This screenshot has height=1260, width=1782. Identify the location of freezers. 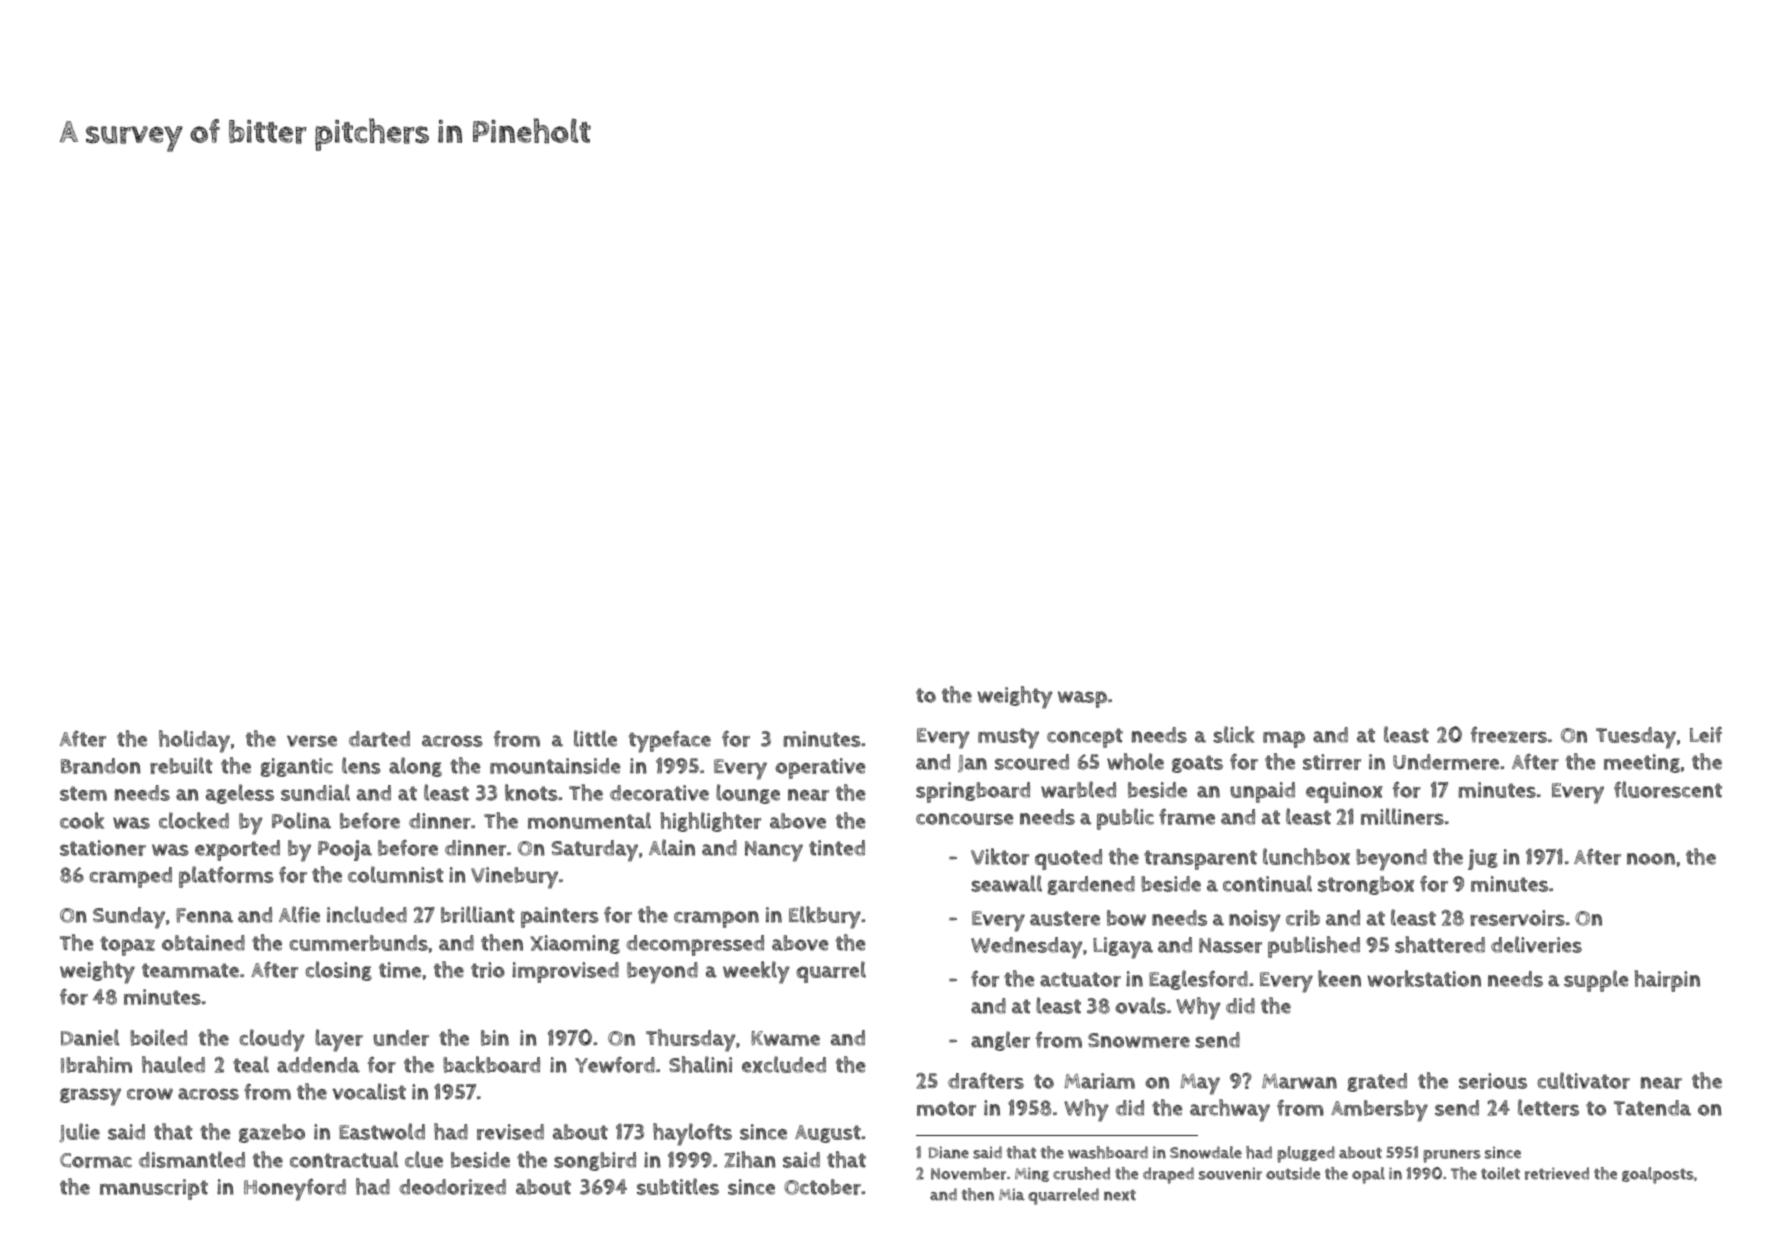
(1508, 734).
